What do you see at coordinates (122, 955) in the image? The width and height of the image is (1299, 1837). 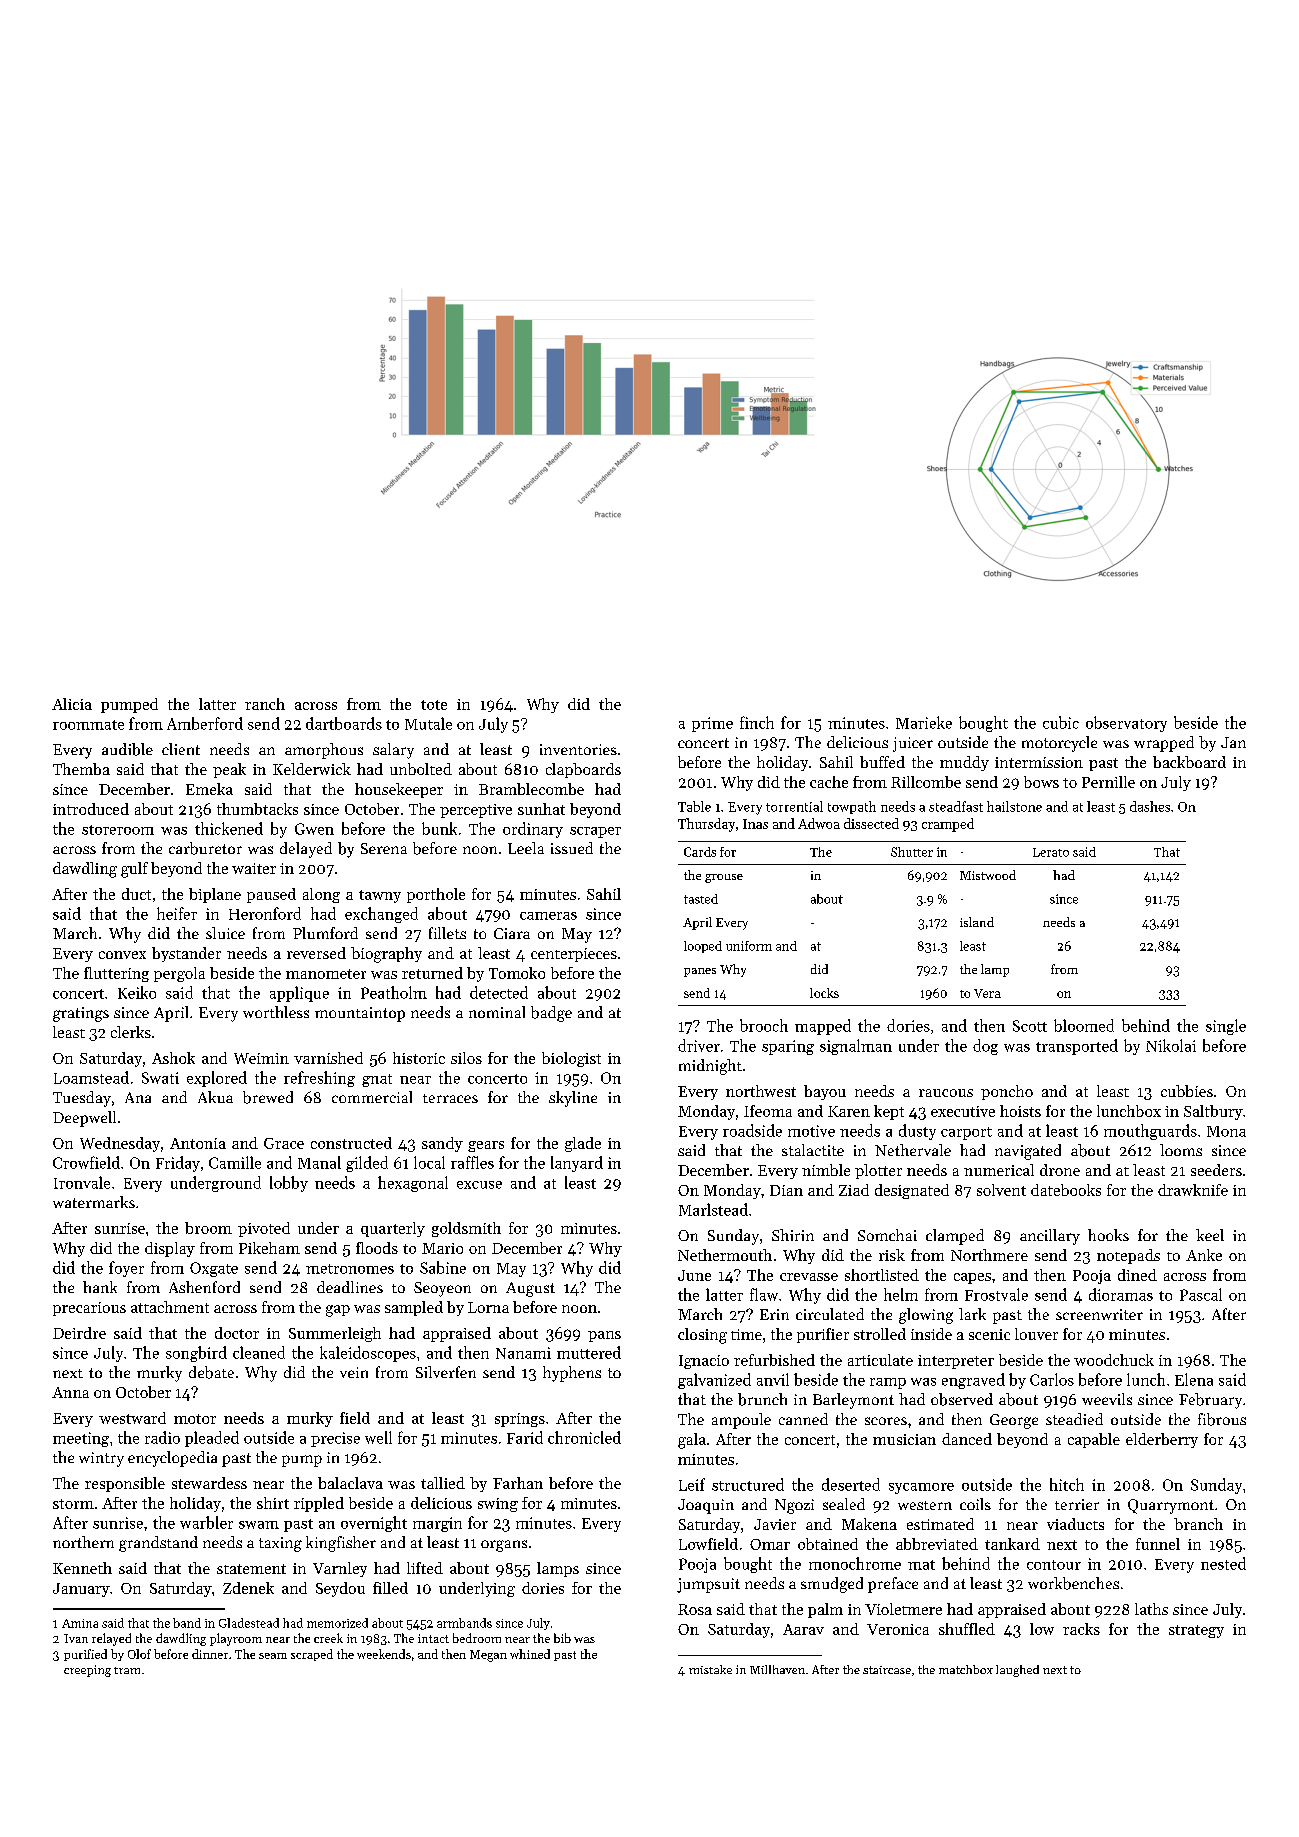 I see `convex` at bounding box center [122, 955].
